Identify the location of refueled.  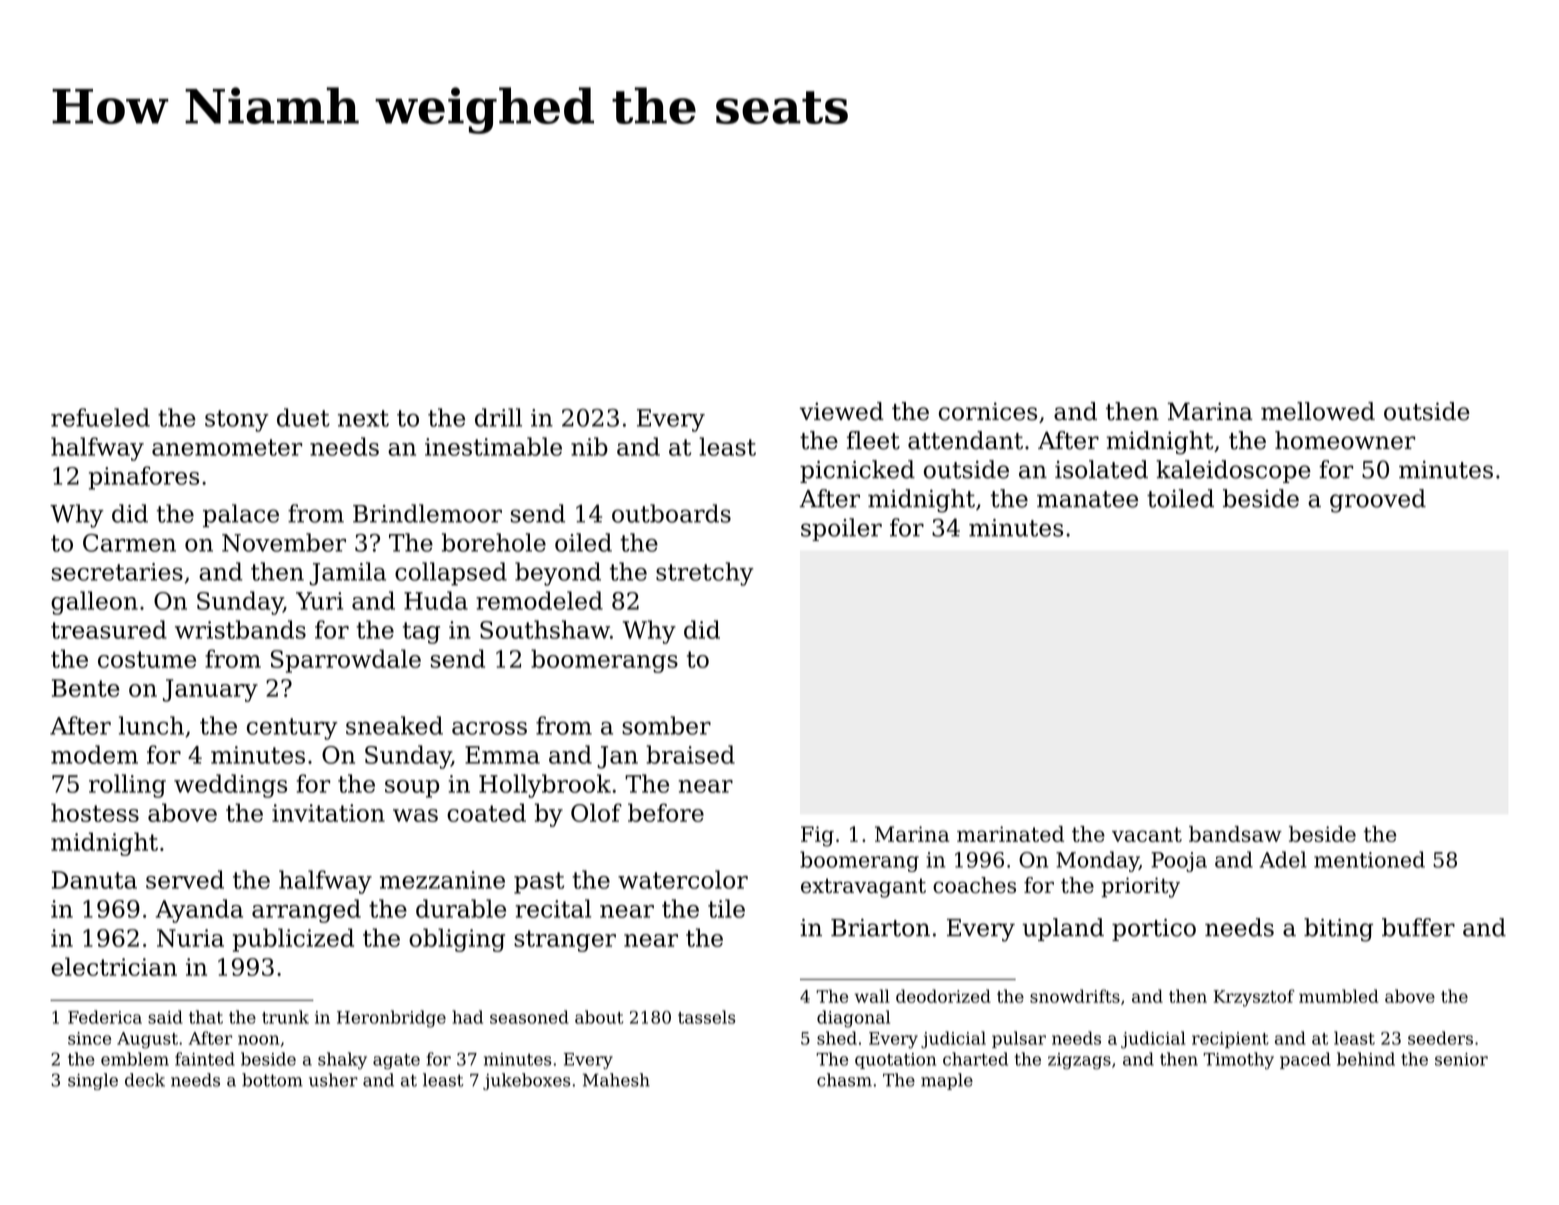
(100, 417).
